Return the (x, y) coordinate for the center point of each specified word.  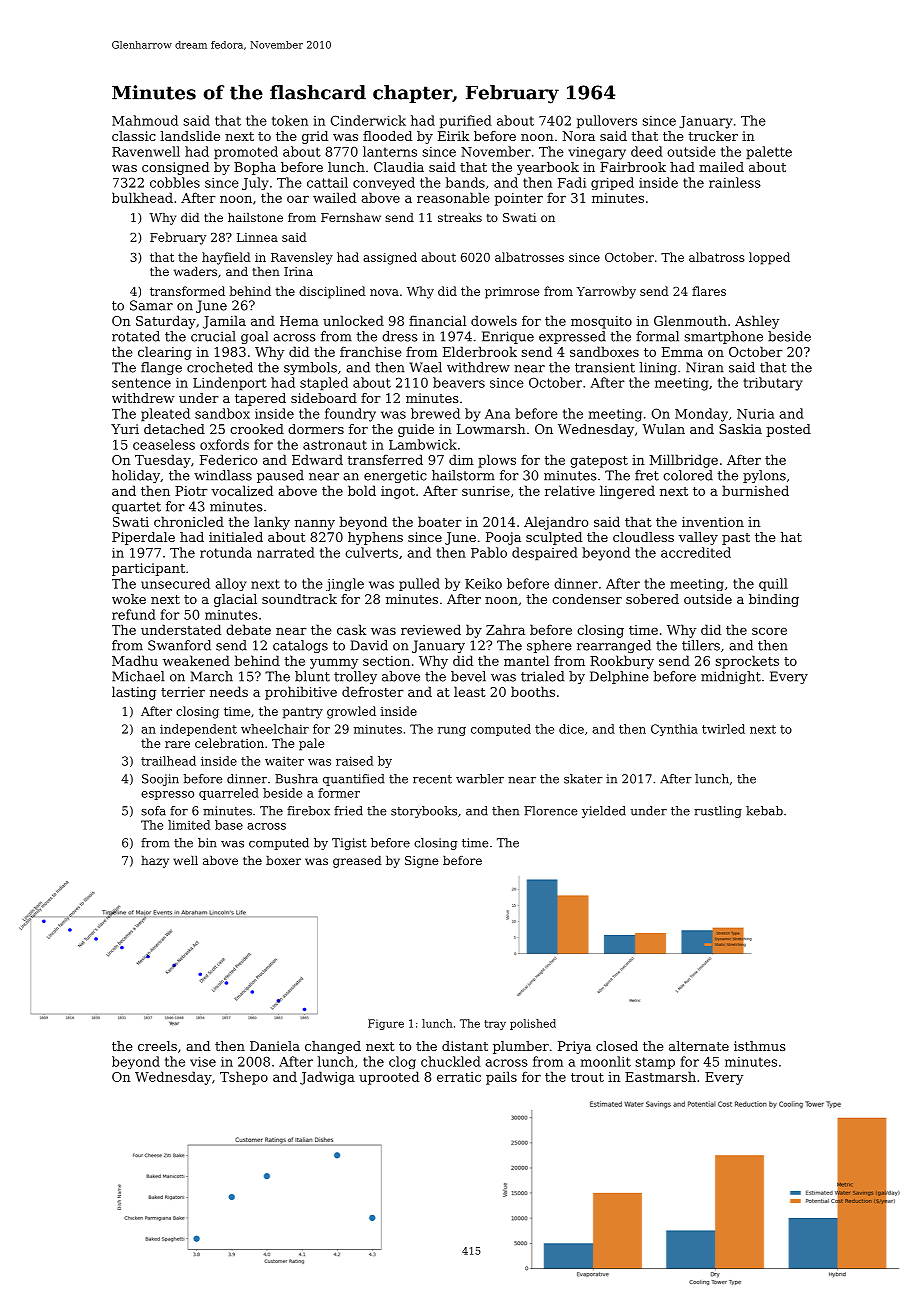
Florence (550, 811)
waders (195, 271)
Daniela (275, 1046)
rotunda (226, 552)
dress (400, 336)
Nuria (755, 414)
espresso (167, 795)
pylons (764, 476)
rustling (718, 812)
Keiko (483, 583)
